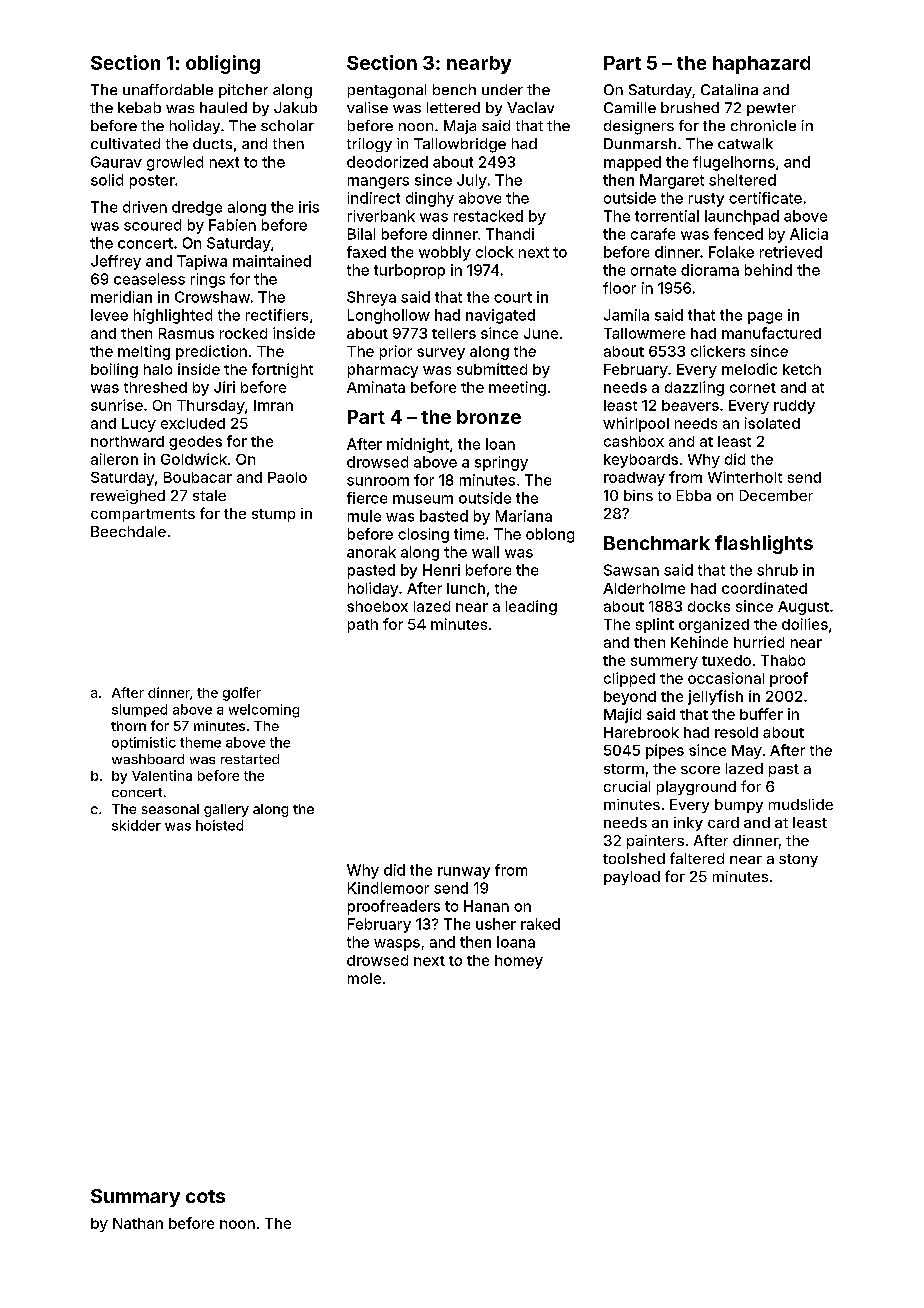  Describe the element at coordinates (776, 495) in the screenshot. I see `December` at that location.
